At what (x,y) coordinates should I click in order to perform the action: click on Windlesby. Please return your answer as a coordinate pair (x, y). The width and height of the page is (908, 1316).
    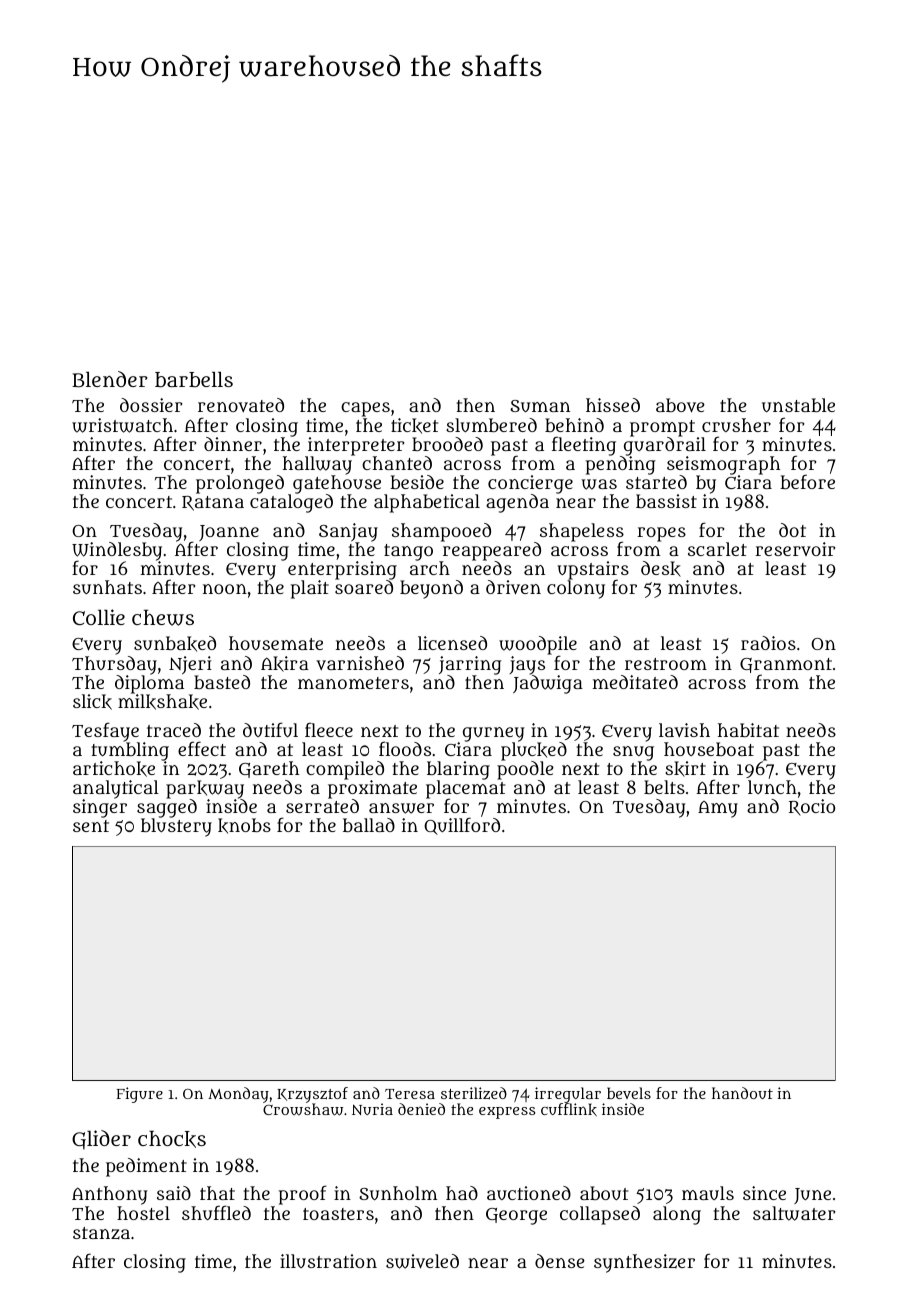
    Looking at the image, I should click on (117, 551).
